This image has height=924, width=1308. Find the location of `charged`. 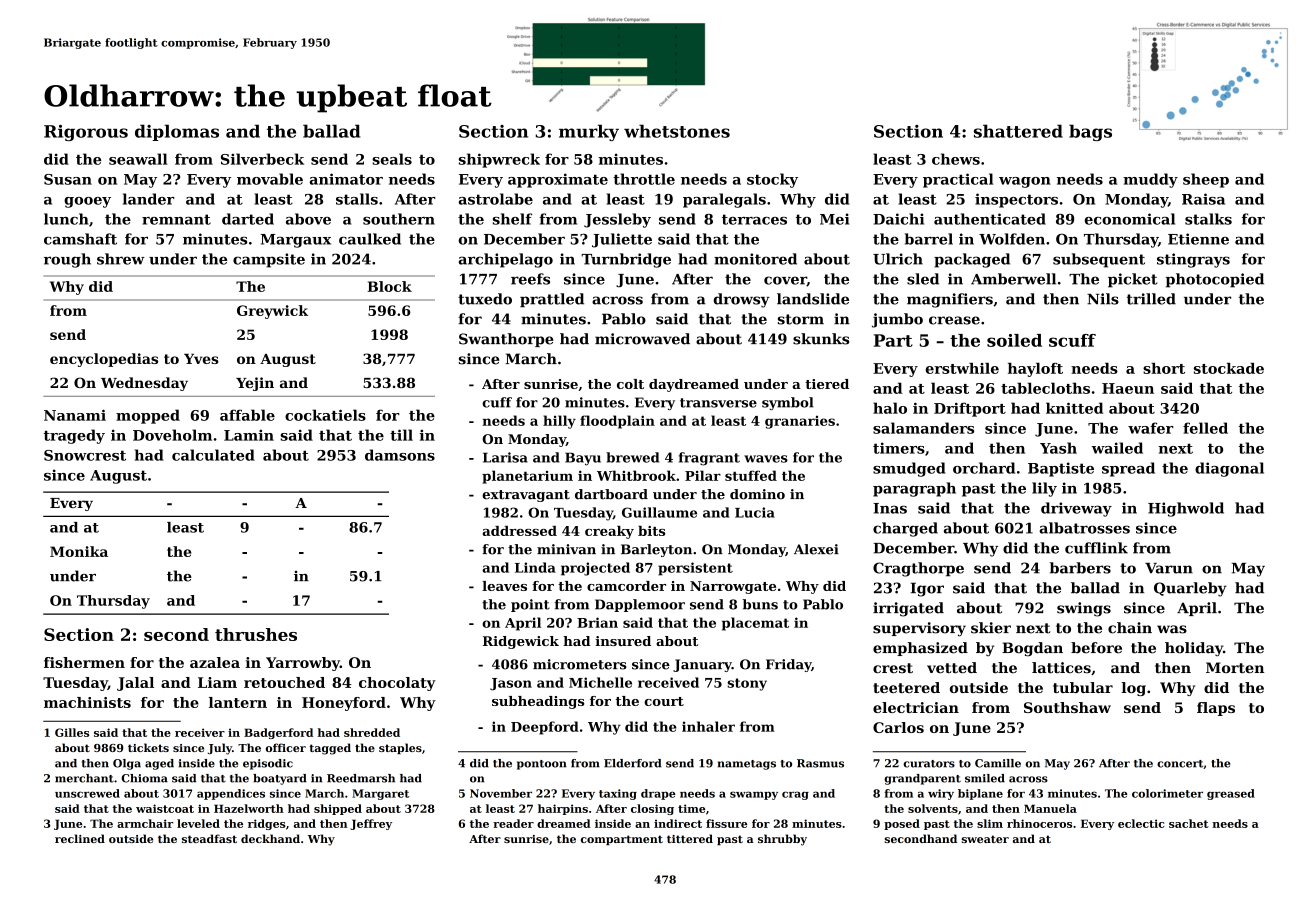

charged is located at coordinates (905, 529).
